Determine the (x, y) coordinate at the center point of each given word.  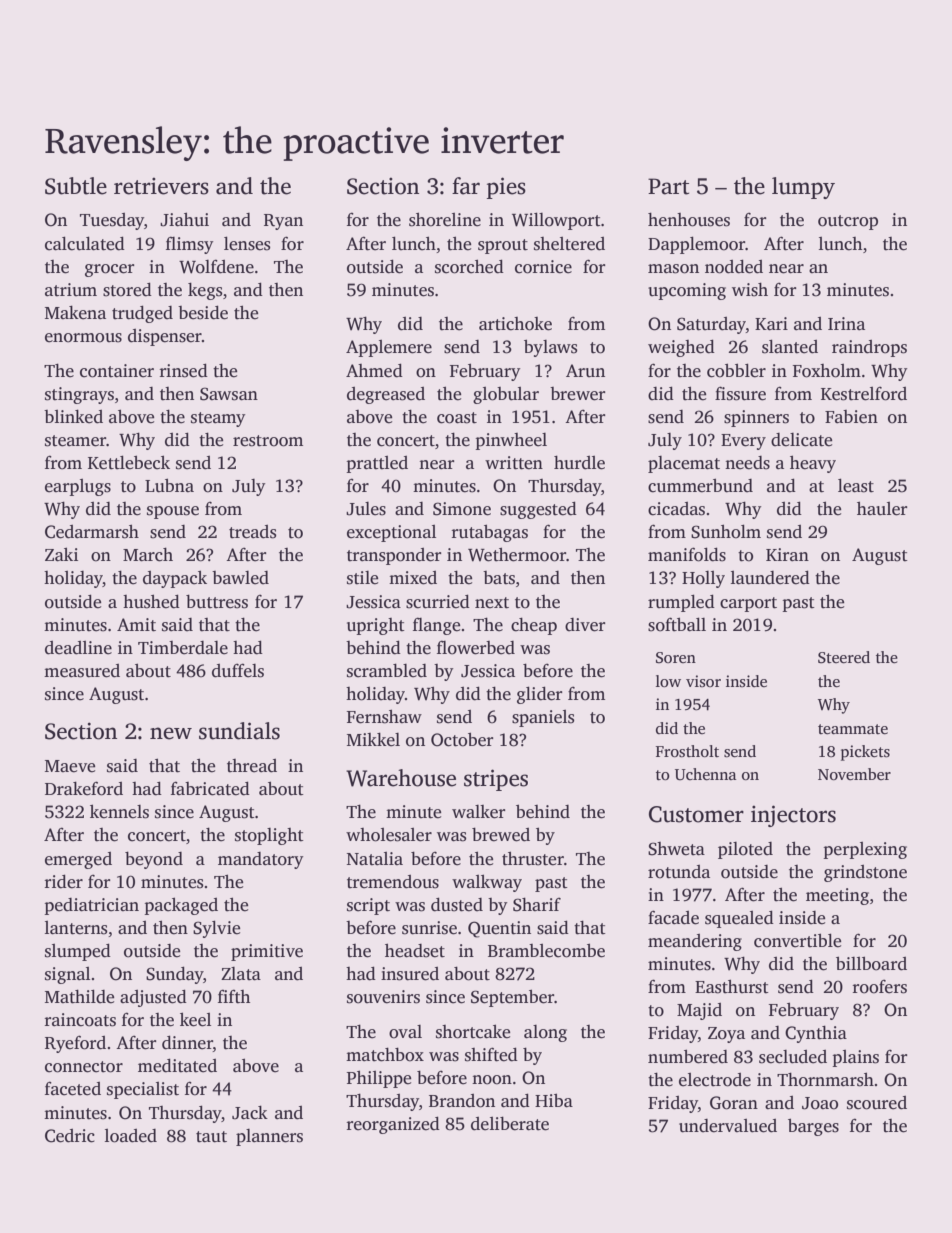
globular (506, 395)
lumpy (803, 188)
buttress (217, 602)
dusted (457, 904)
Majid (699, 1011)
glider (540, 695)
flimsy (189, 245)
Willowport (556, 221)
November (854, 774)
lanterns (76, 928)
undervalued (728, 1126)
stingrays (79, 395)
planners (269, 1137)
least (856, 485)
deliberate (510, 1124)
